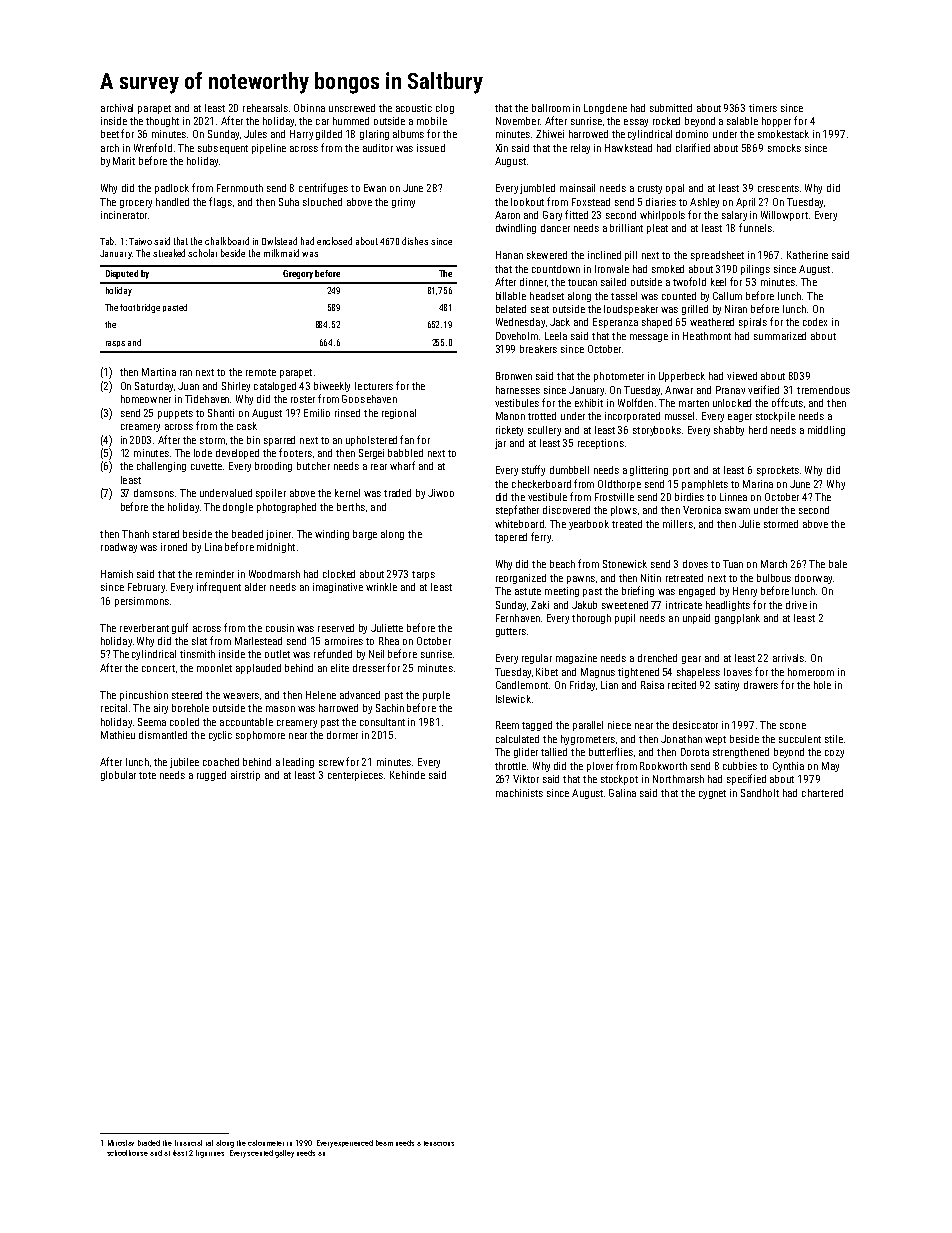 The image size is (952, 1233). Describe the element at coordinates (149, 1143) in the document. I see `braided` at that location.
